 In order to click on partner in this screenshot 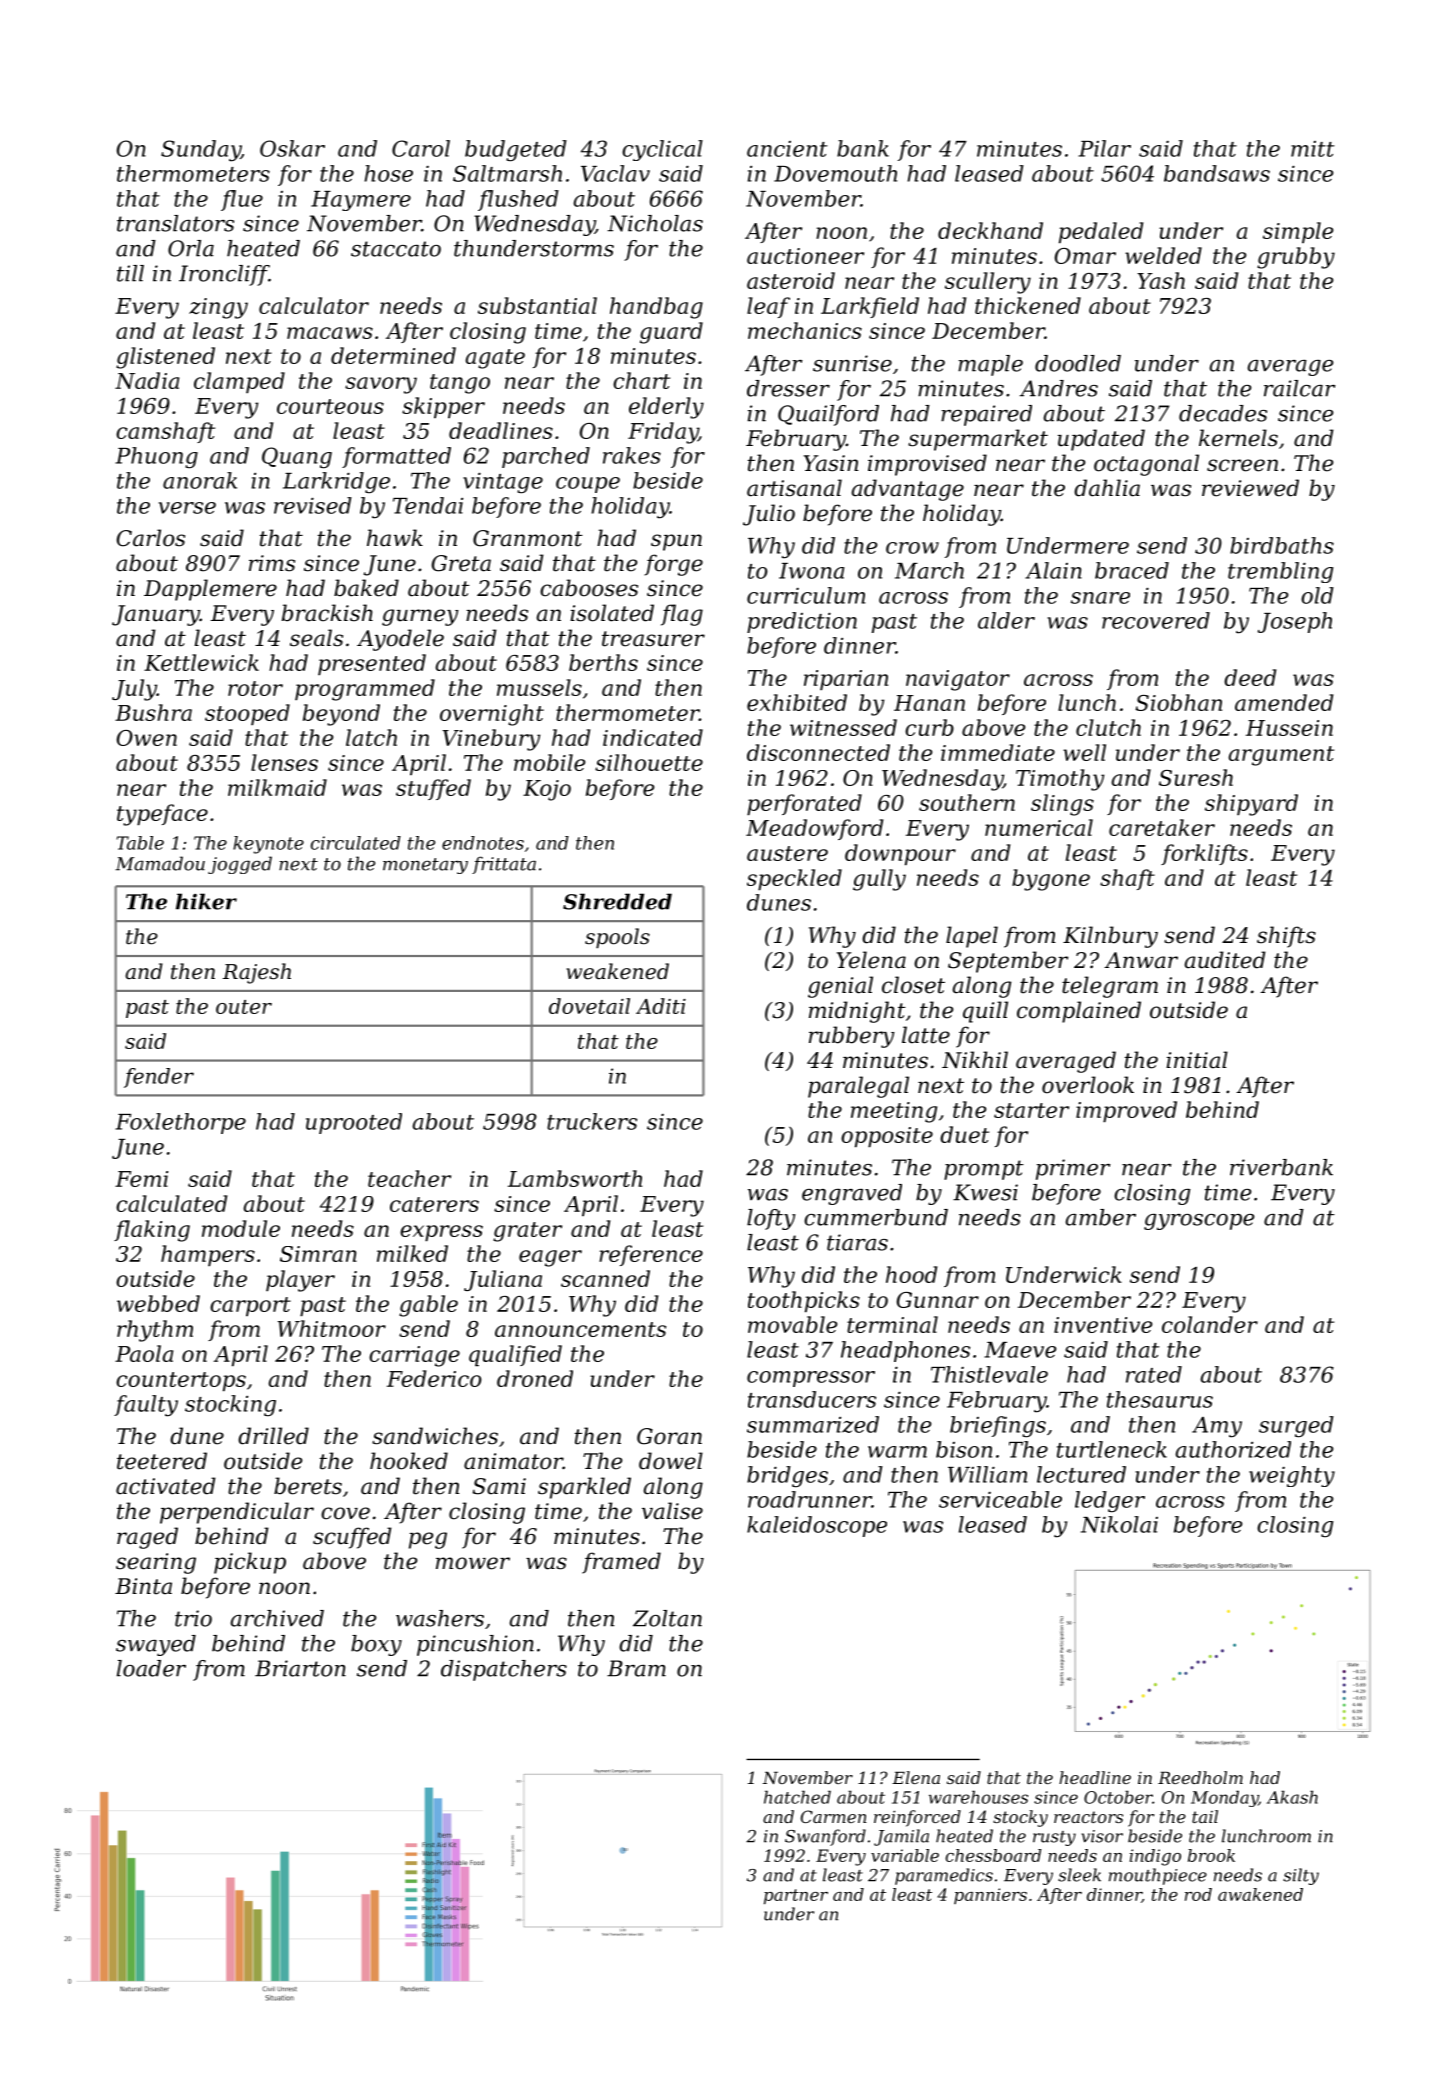, I will do `click(796, 1896)`.
